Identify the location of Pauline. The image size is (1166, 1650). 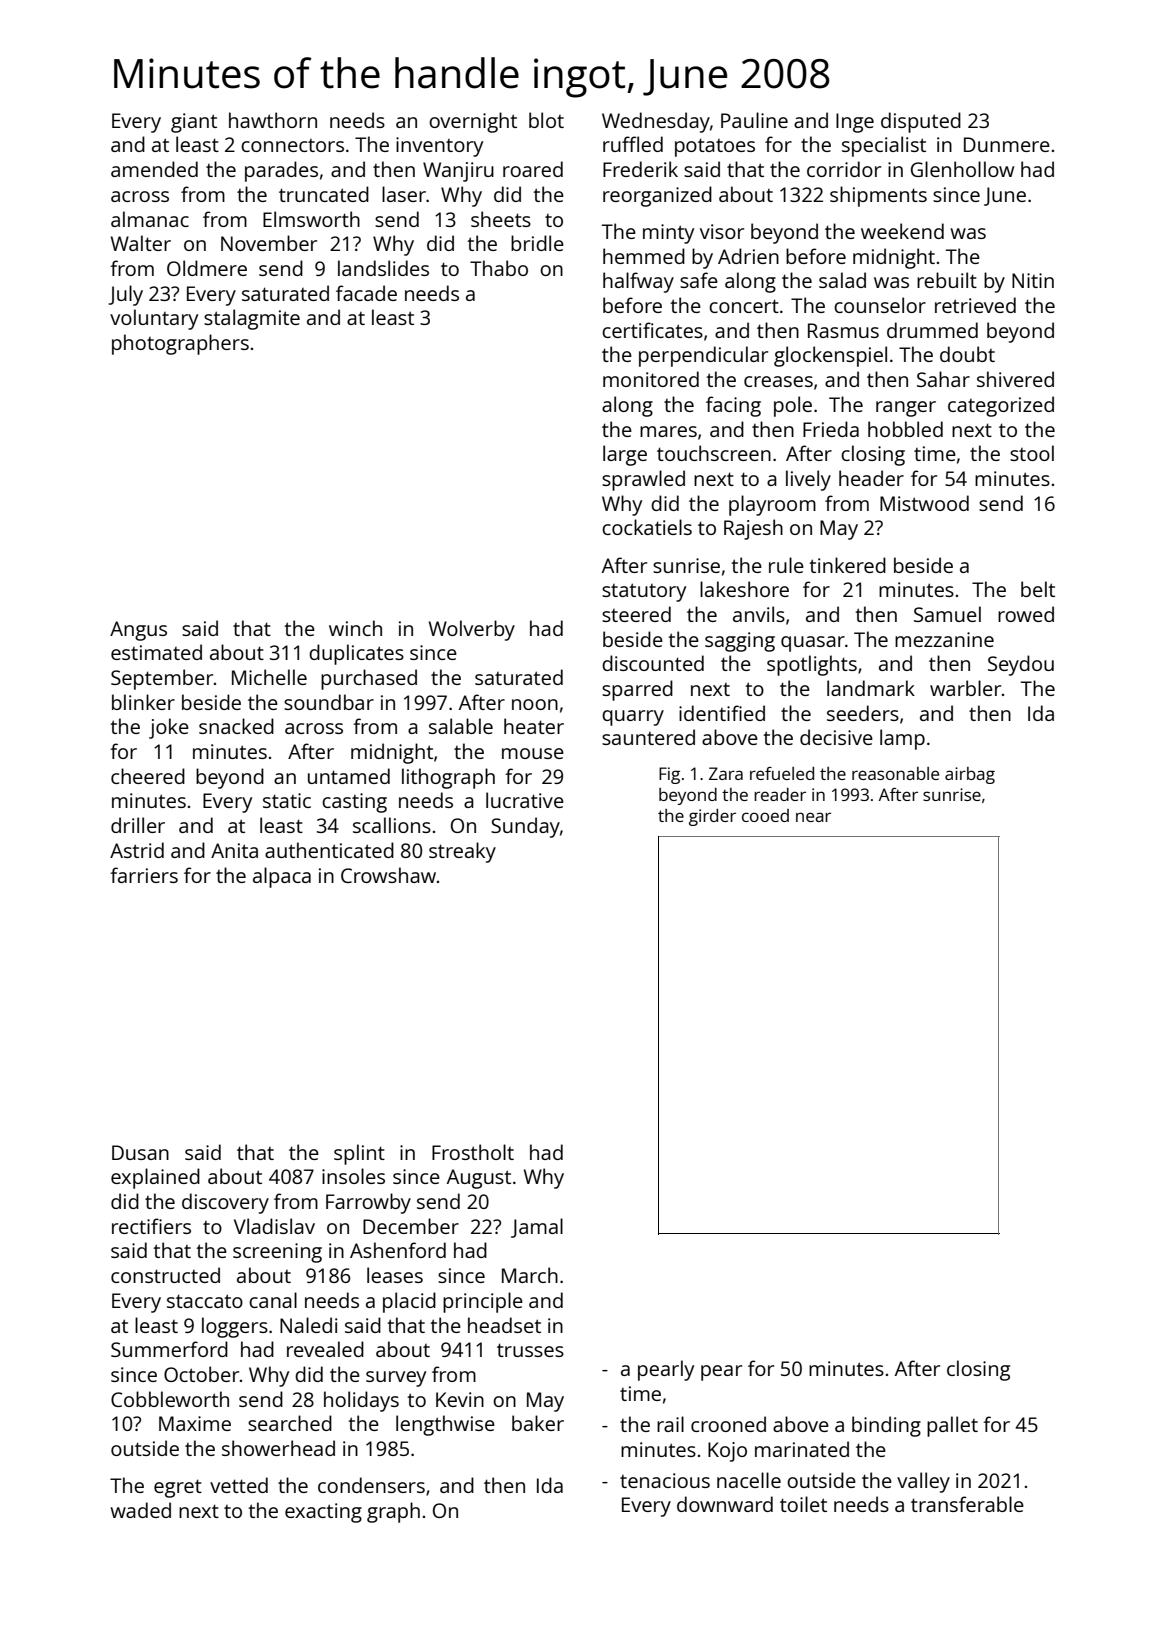
(754, 120).
